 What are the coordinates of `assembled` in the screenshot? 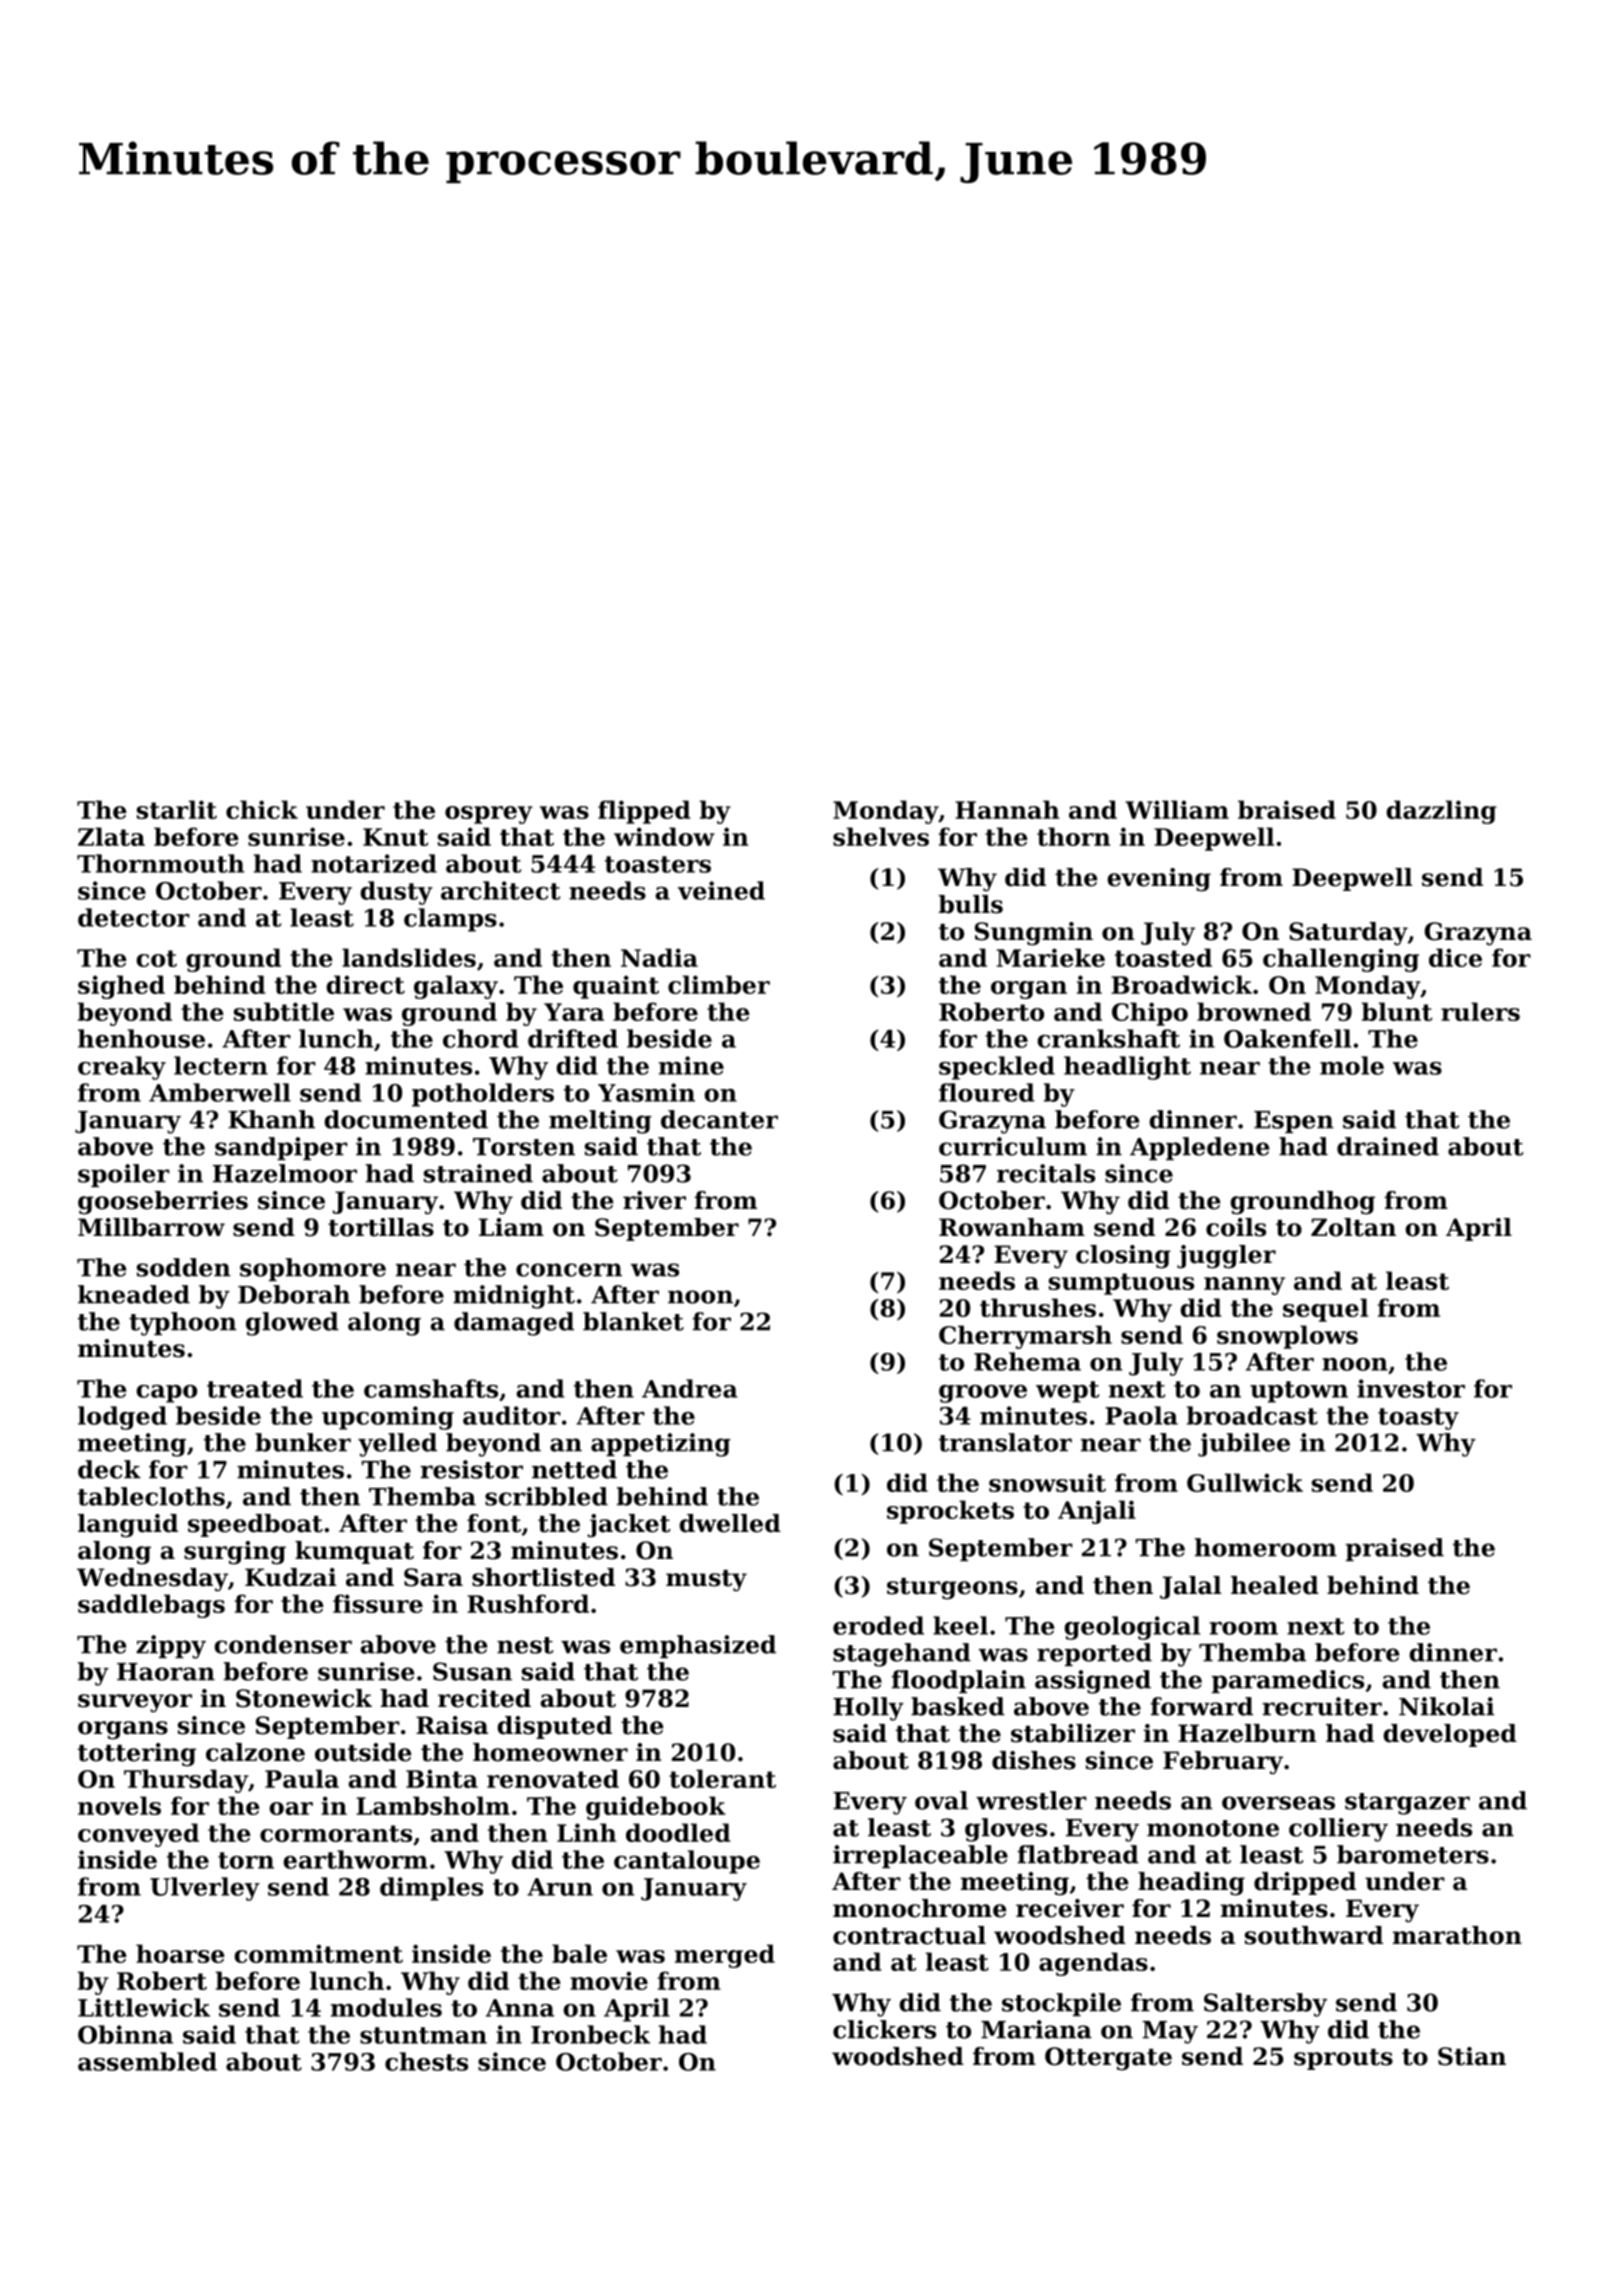 It's located at (147, 2061).
